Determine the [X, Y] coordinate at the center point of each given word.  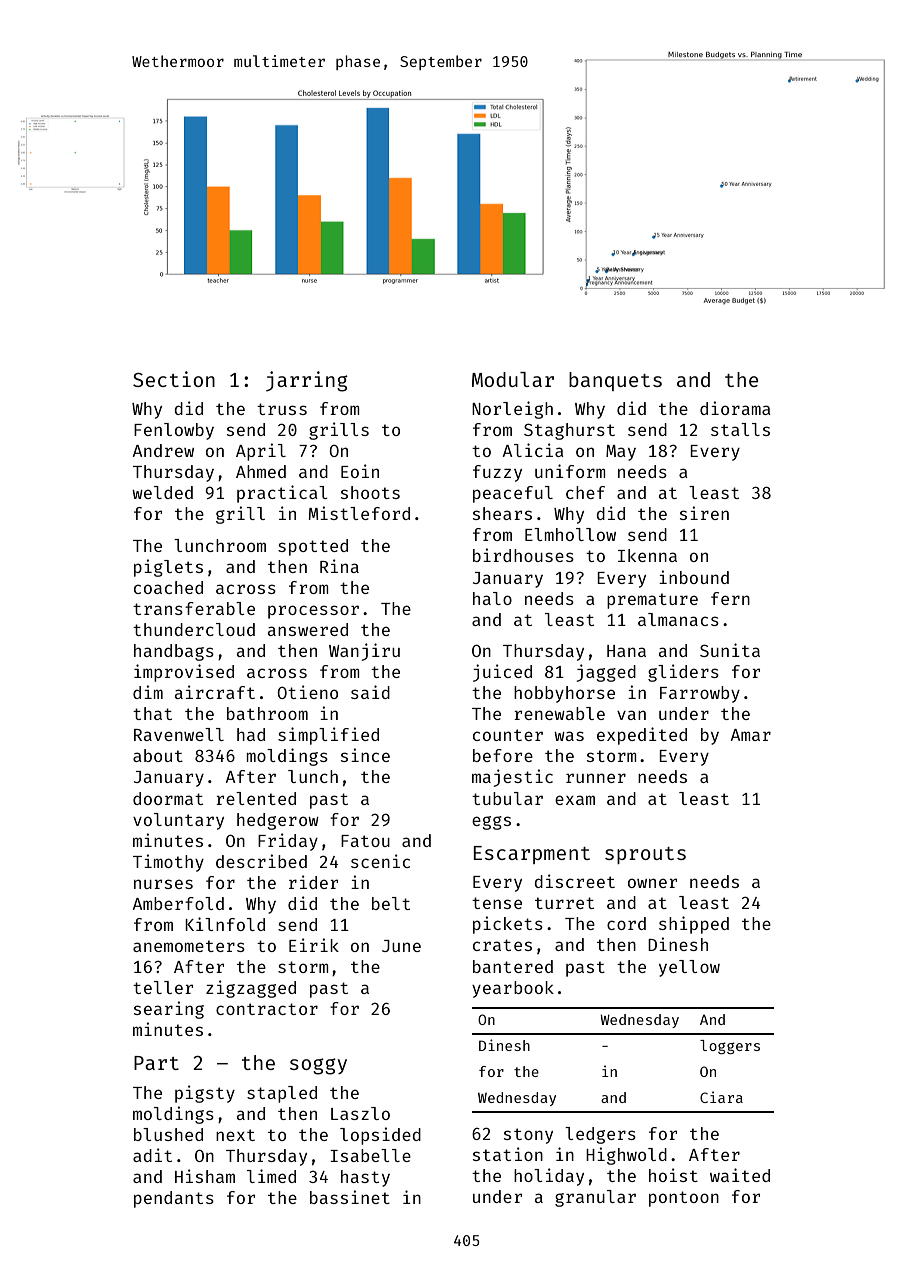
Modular [513, 379]
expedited [642, 736]
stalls [740, 429]
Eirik [314, 945]
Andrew [163, 450]
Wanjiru [364, 652]
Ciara [721, 1097]
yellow [689, 968]
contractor [267, 1009]
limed [271, 1176]
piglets [168, 568]
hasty [365, 1178]
